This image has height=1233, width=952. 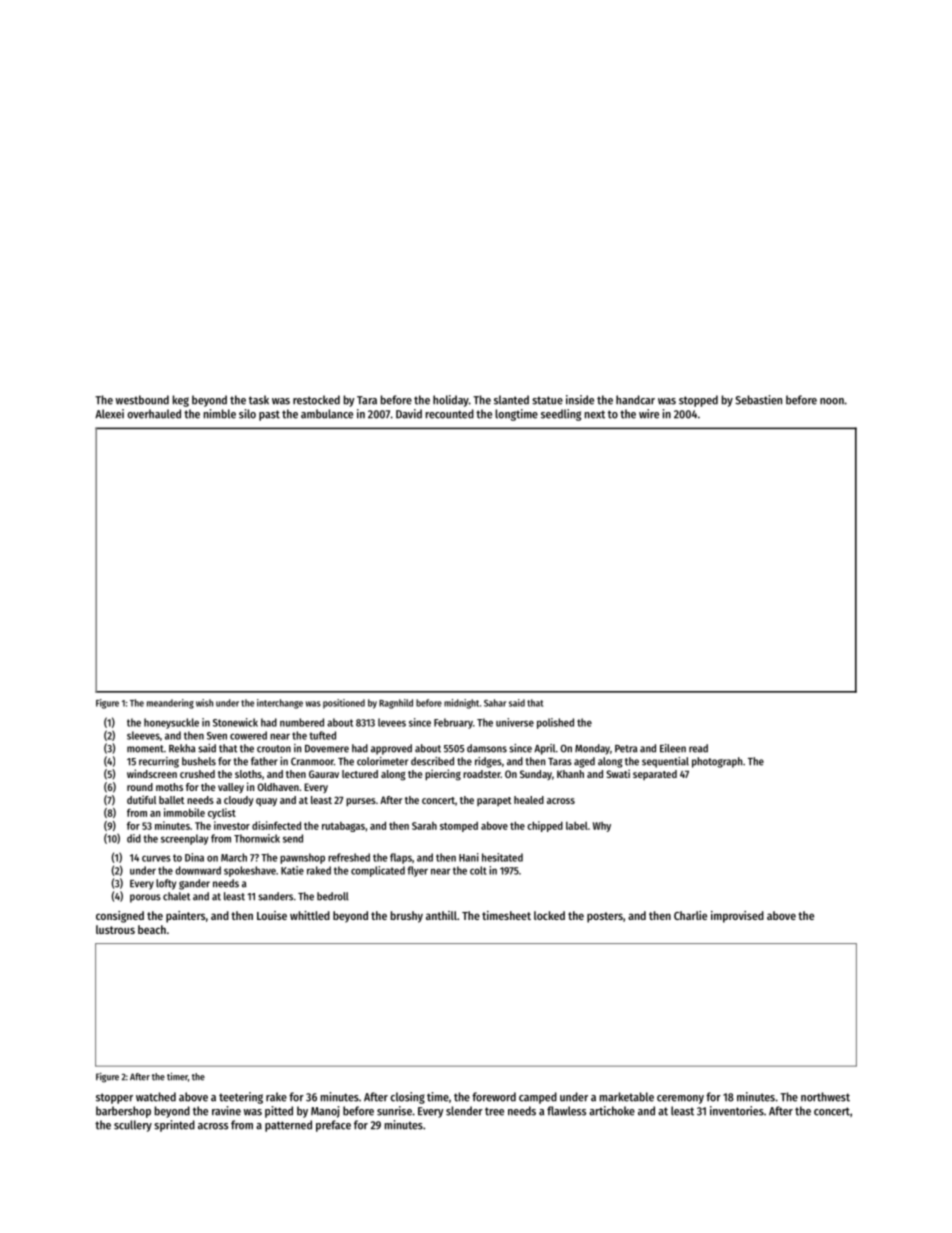 What do you see at coordinates (561, 415) in the image?
I see `seedling` at bounding box center [561, 415].
